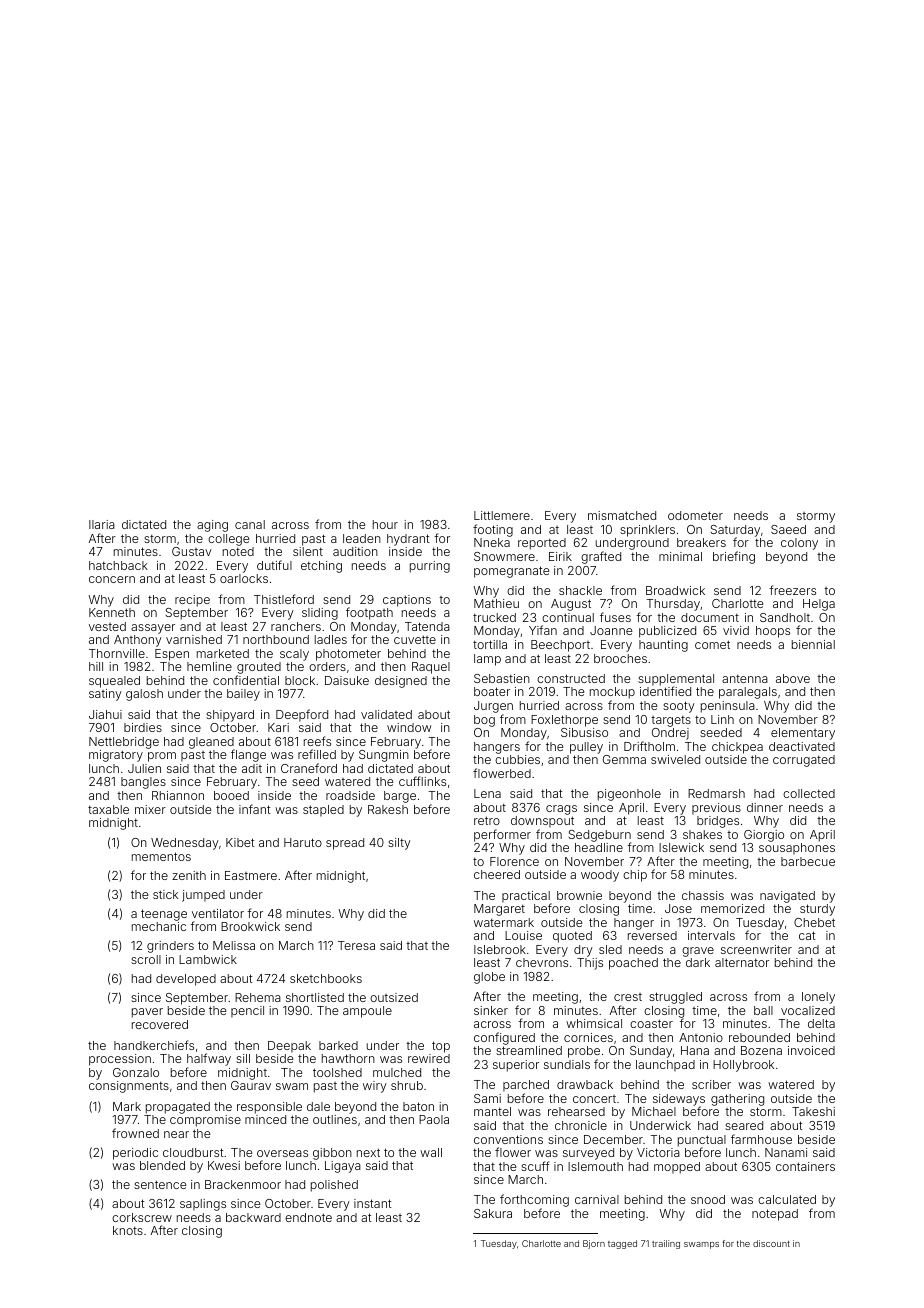 Image resolution: width=924 pixels, height=1308 pixels. Describe the element at coordinates (511, 572) in the page. I see `pomegranate` at that location.
